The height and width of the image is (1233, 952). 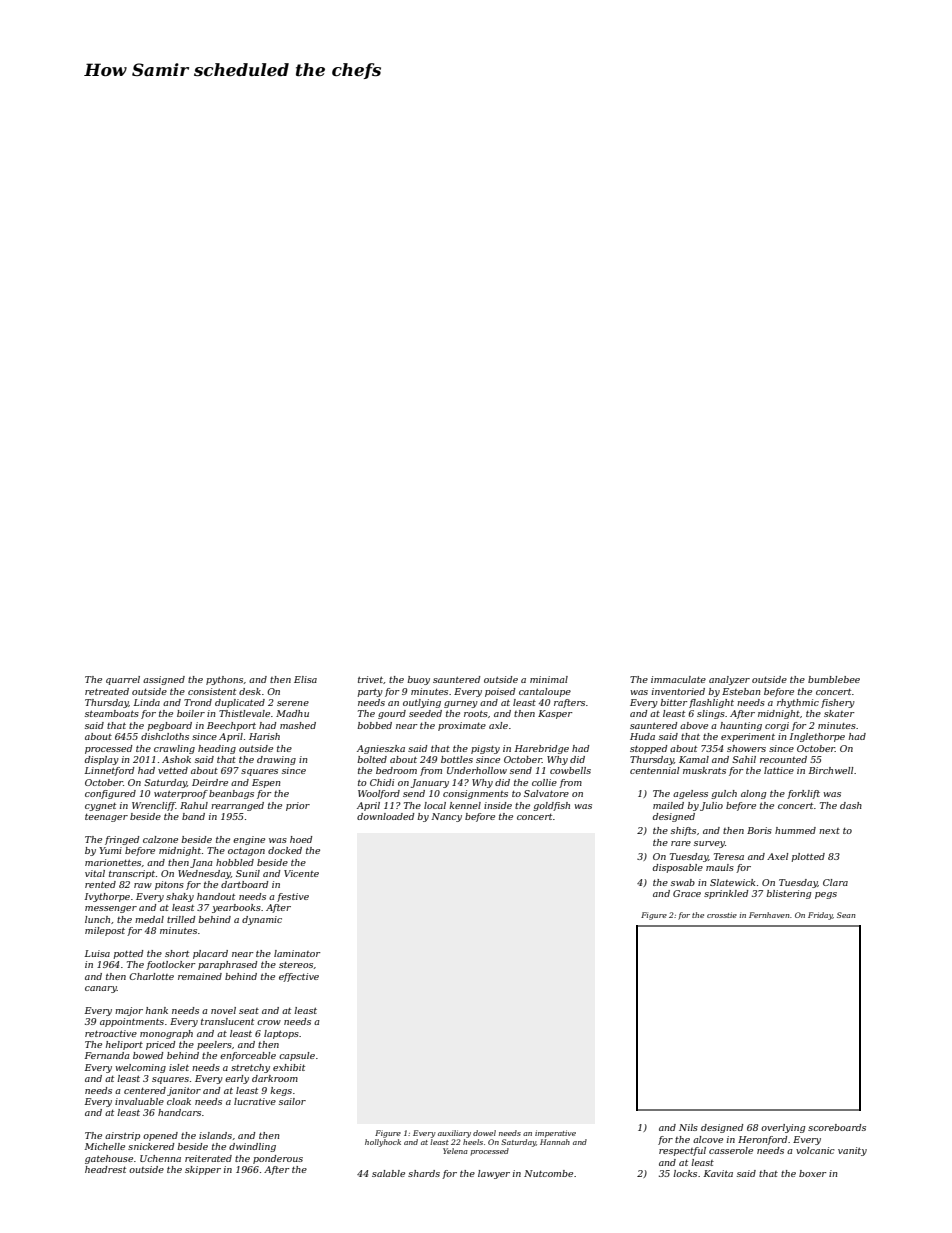 I want to click on canary, so click(x=101, y=989).
